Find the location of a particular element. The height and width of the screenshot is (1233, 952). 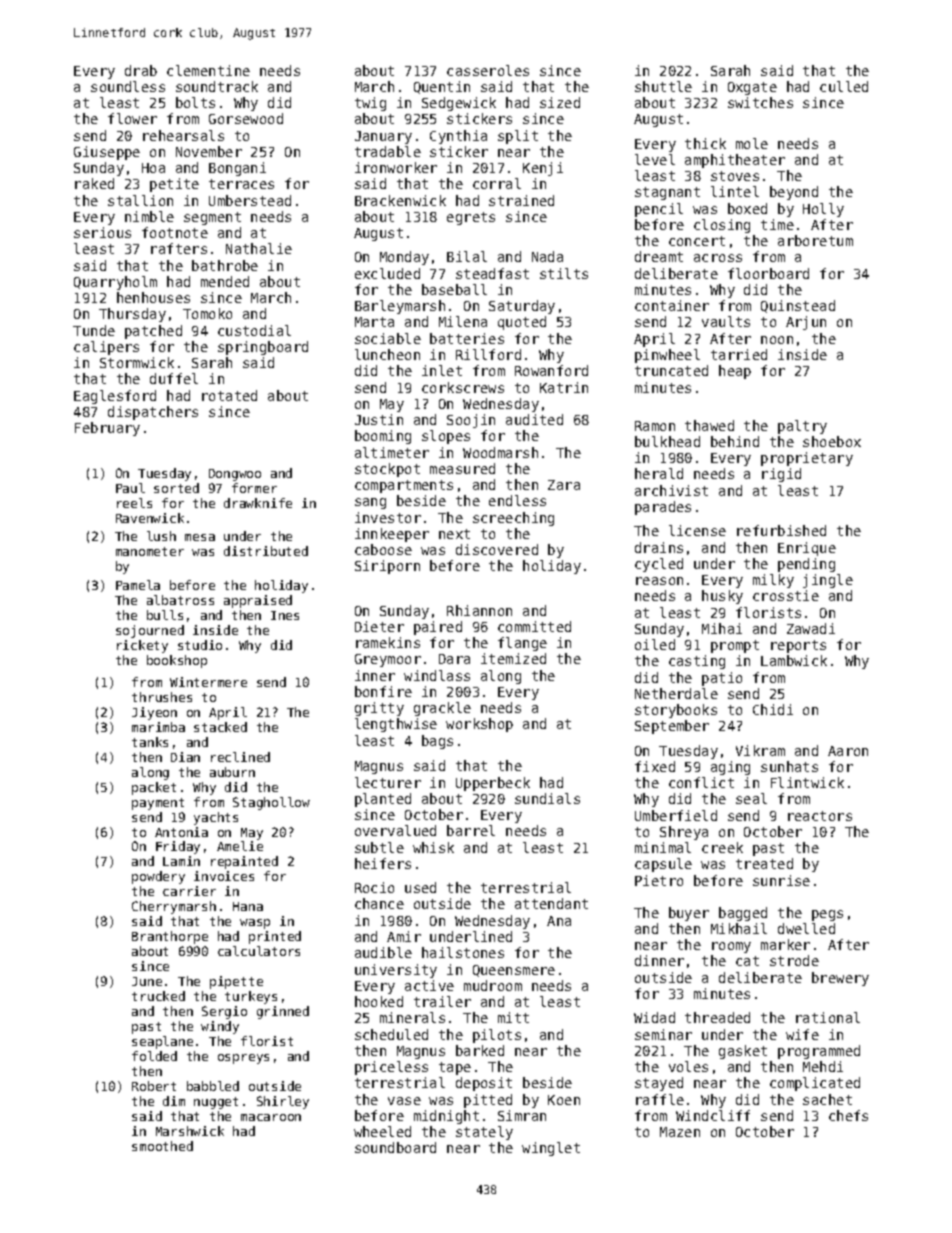

smoothed is located at coordinates (162, 1146).
